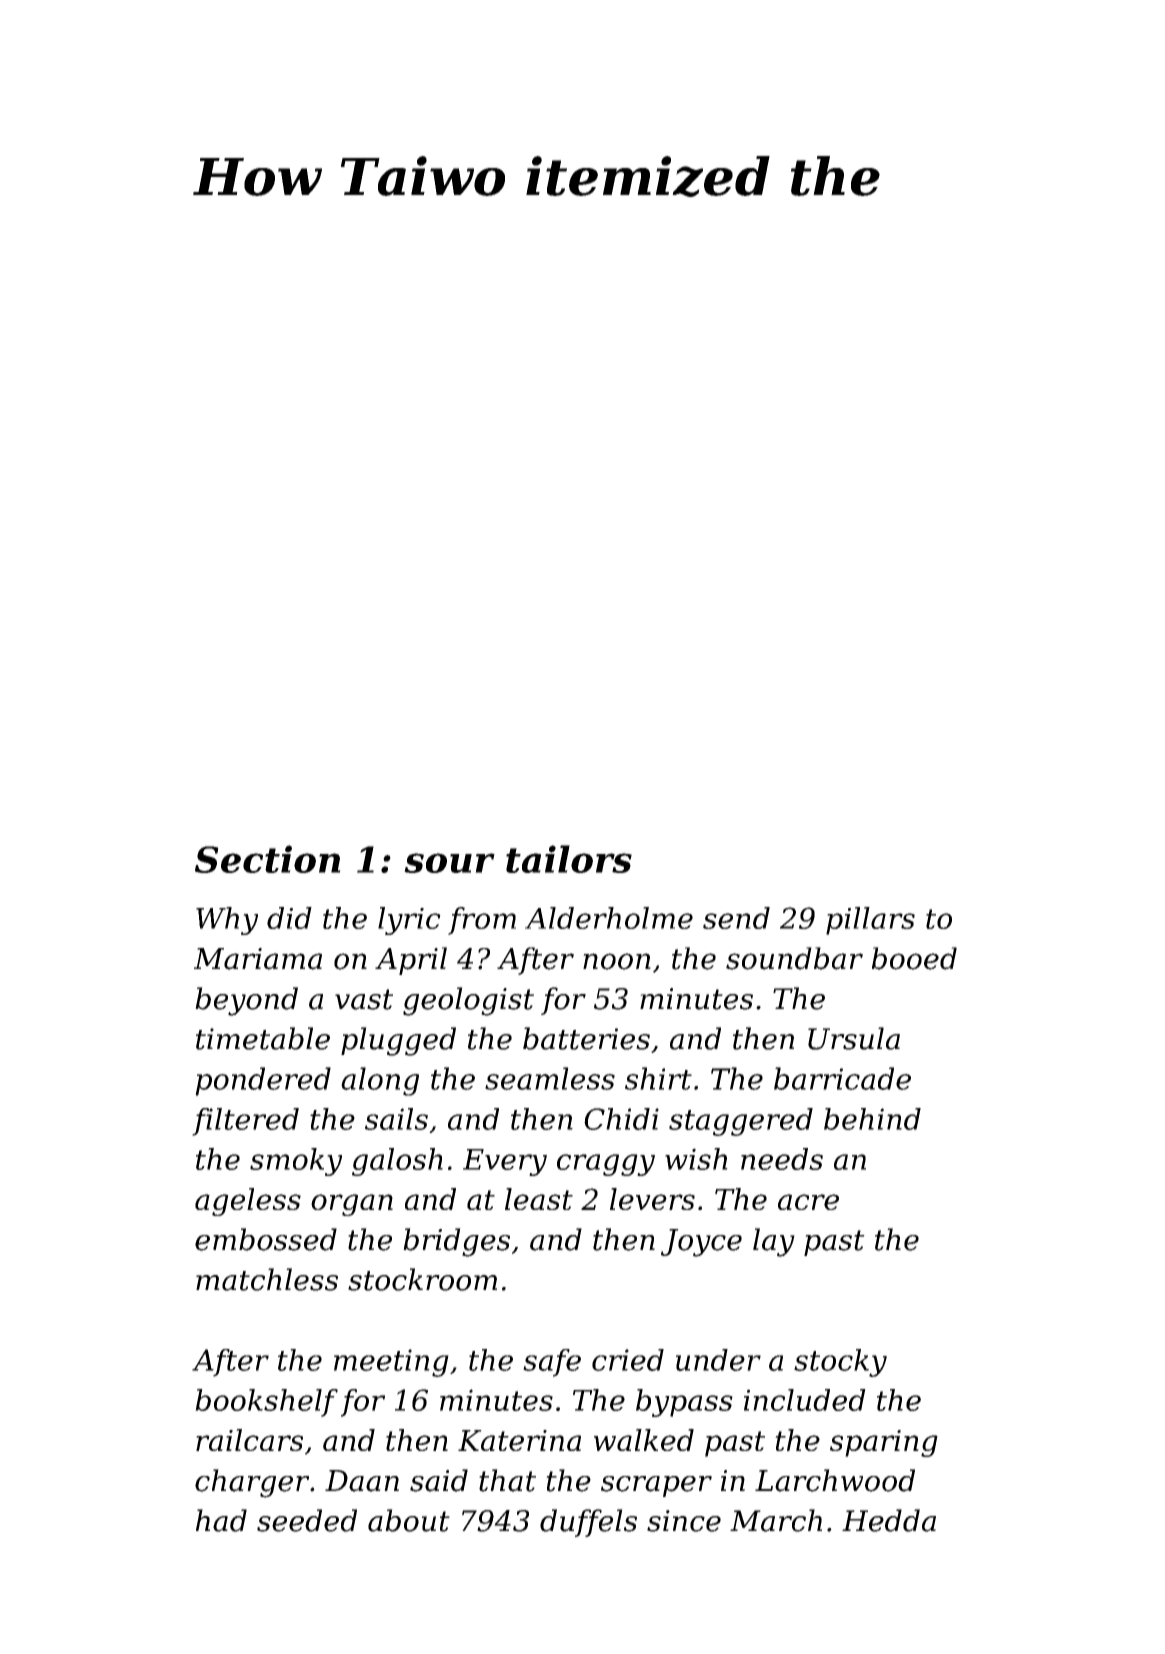 The height and width of the screenshot is (1654, 1165). I want to click on filtered, so click(245, 1122).
